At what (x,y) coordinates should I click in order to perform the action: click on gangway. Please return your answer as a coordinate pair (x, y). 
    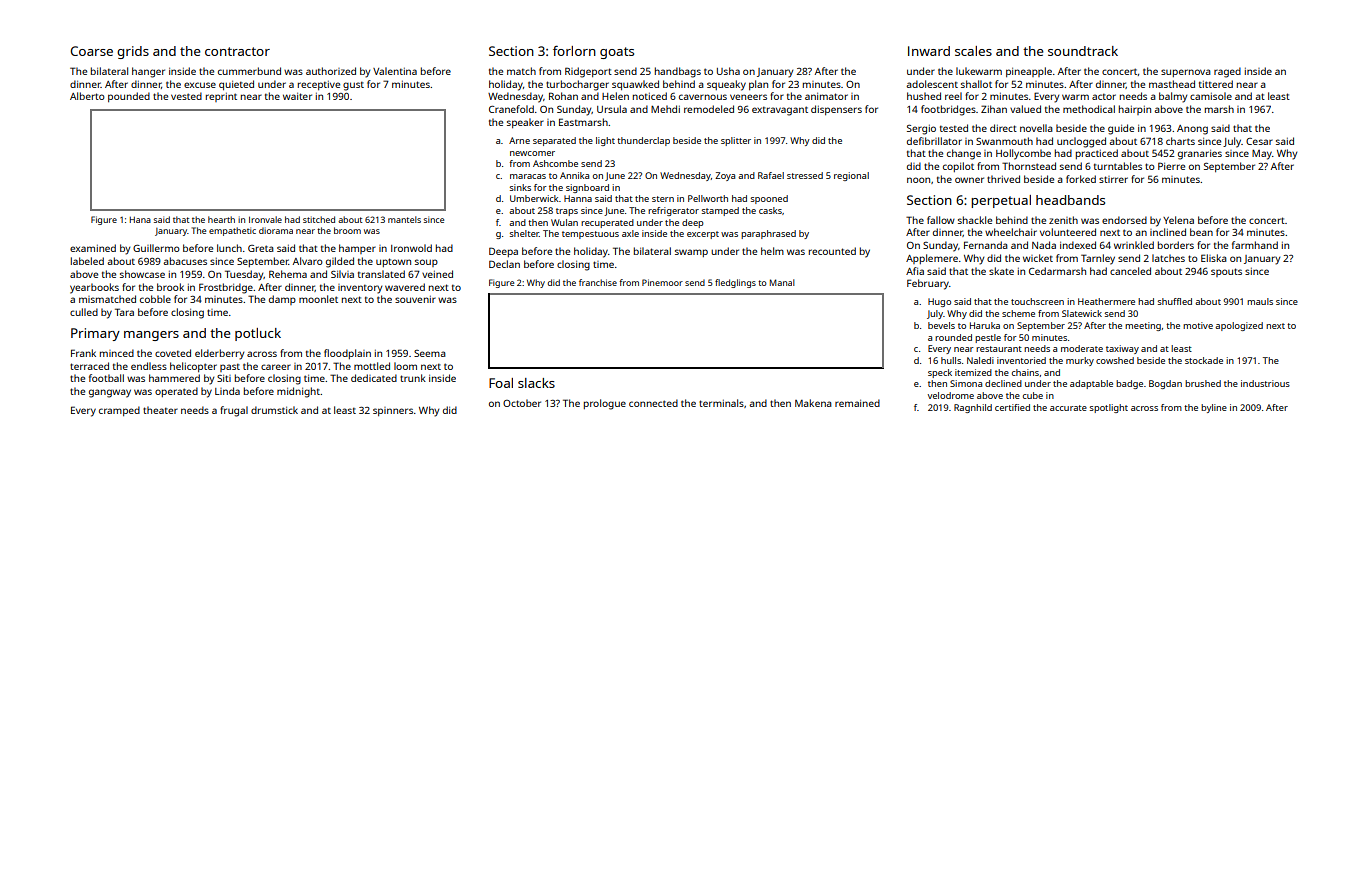
    Looking at the image, I should click on (110, 393).
